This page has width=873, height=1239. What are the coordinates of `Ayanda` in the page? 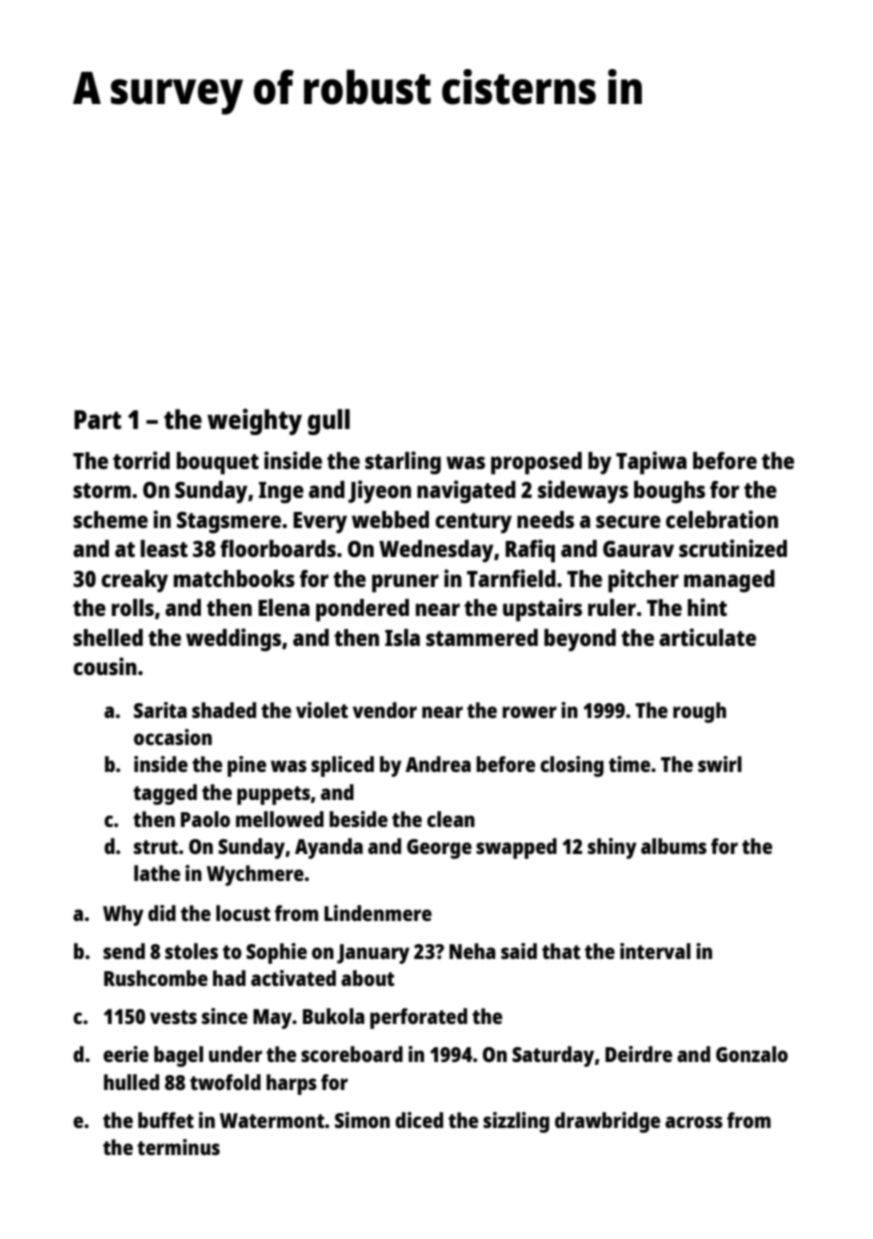 It's located at (329, 848).
